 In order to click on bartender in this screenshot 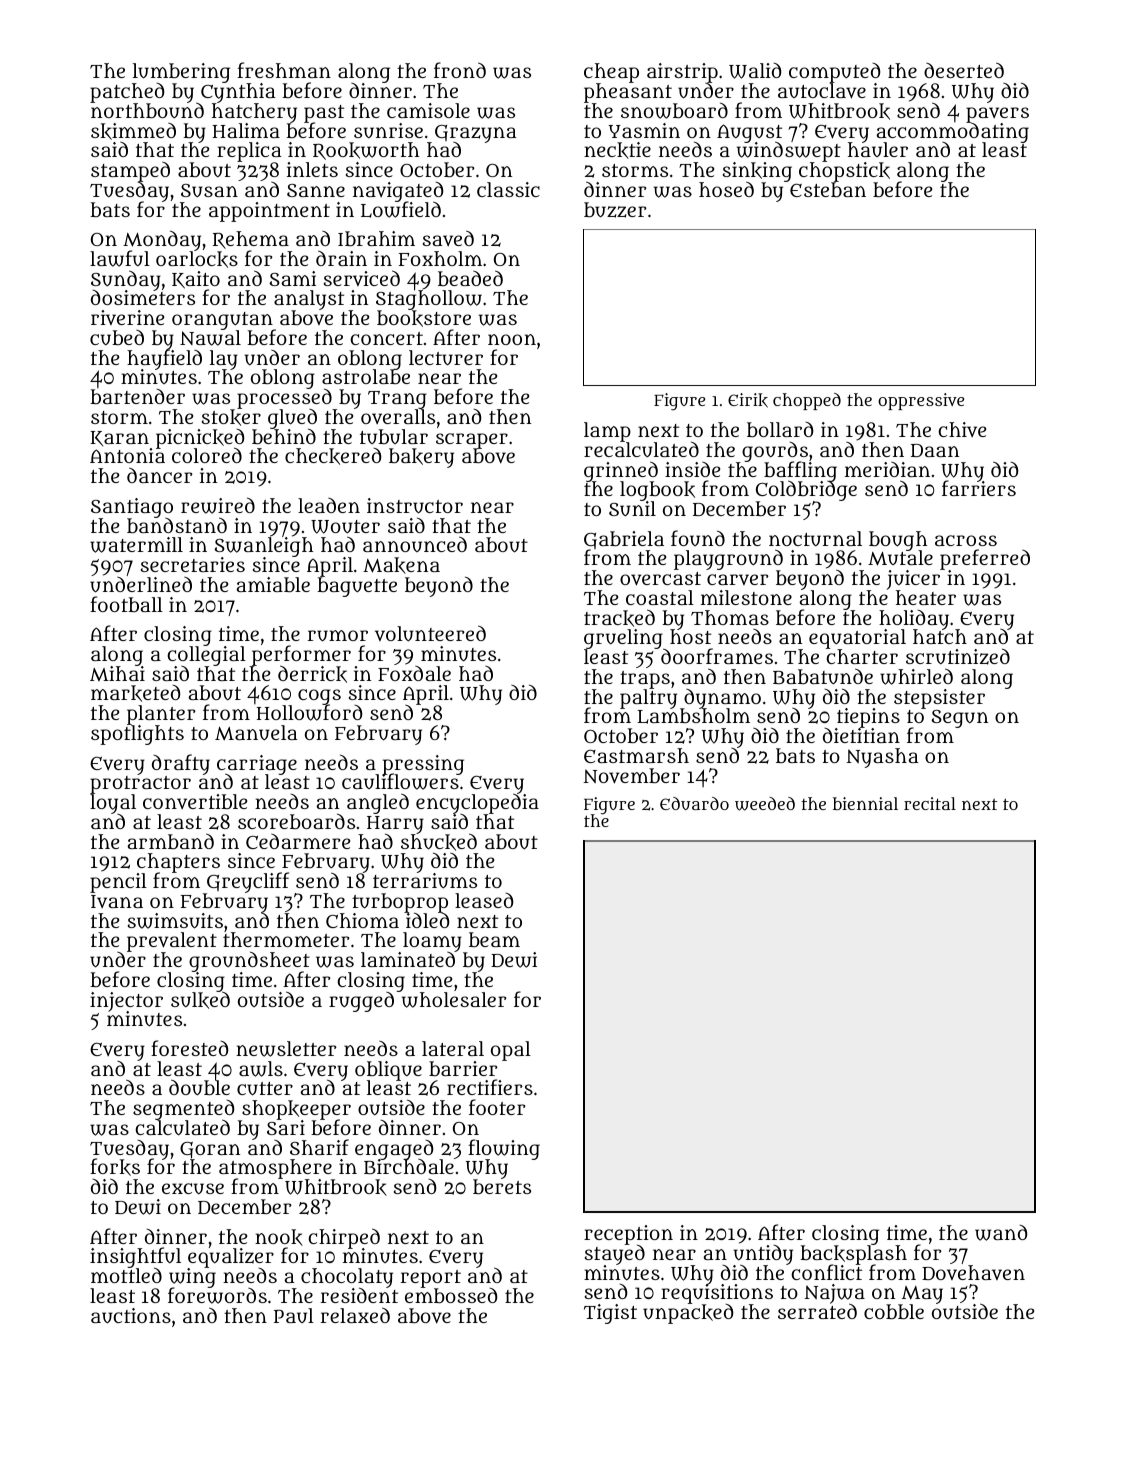, I will do `click(137, 396)`.
